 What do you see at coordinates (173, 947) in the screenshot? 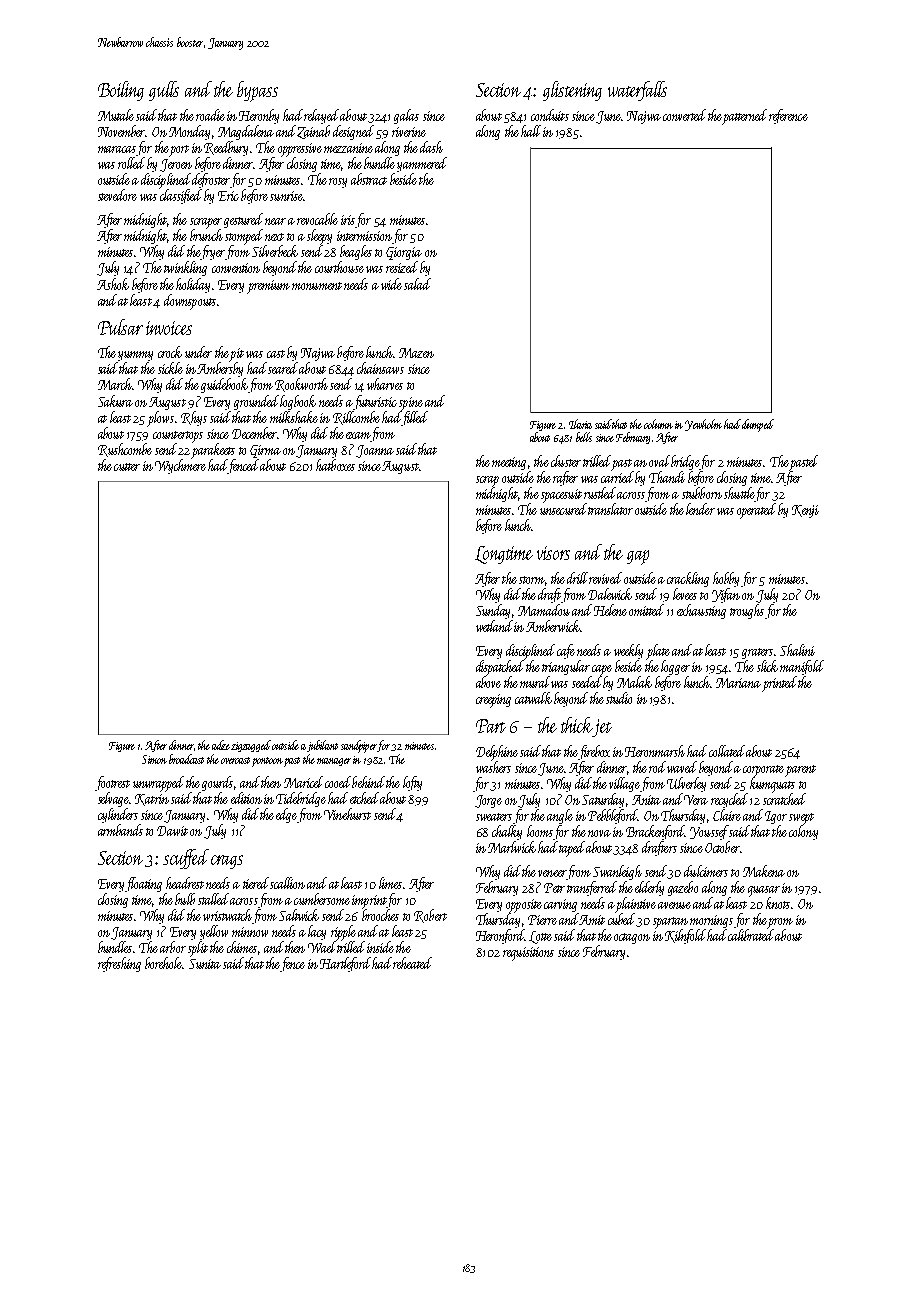
I see `arbor` at bounding box center [173, 947].
